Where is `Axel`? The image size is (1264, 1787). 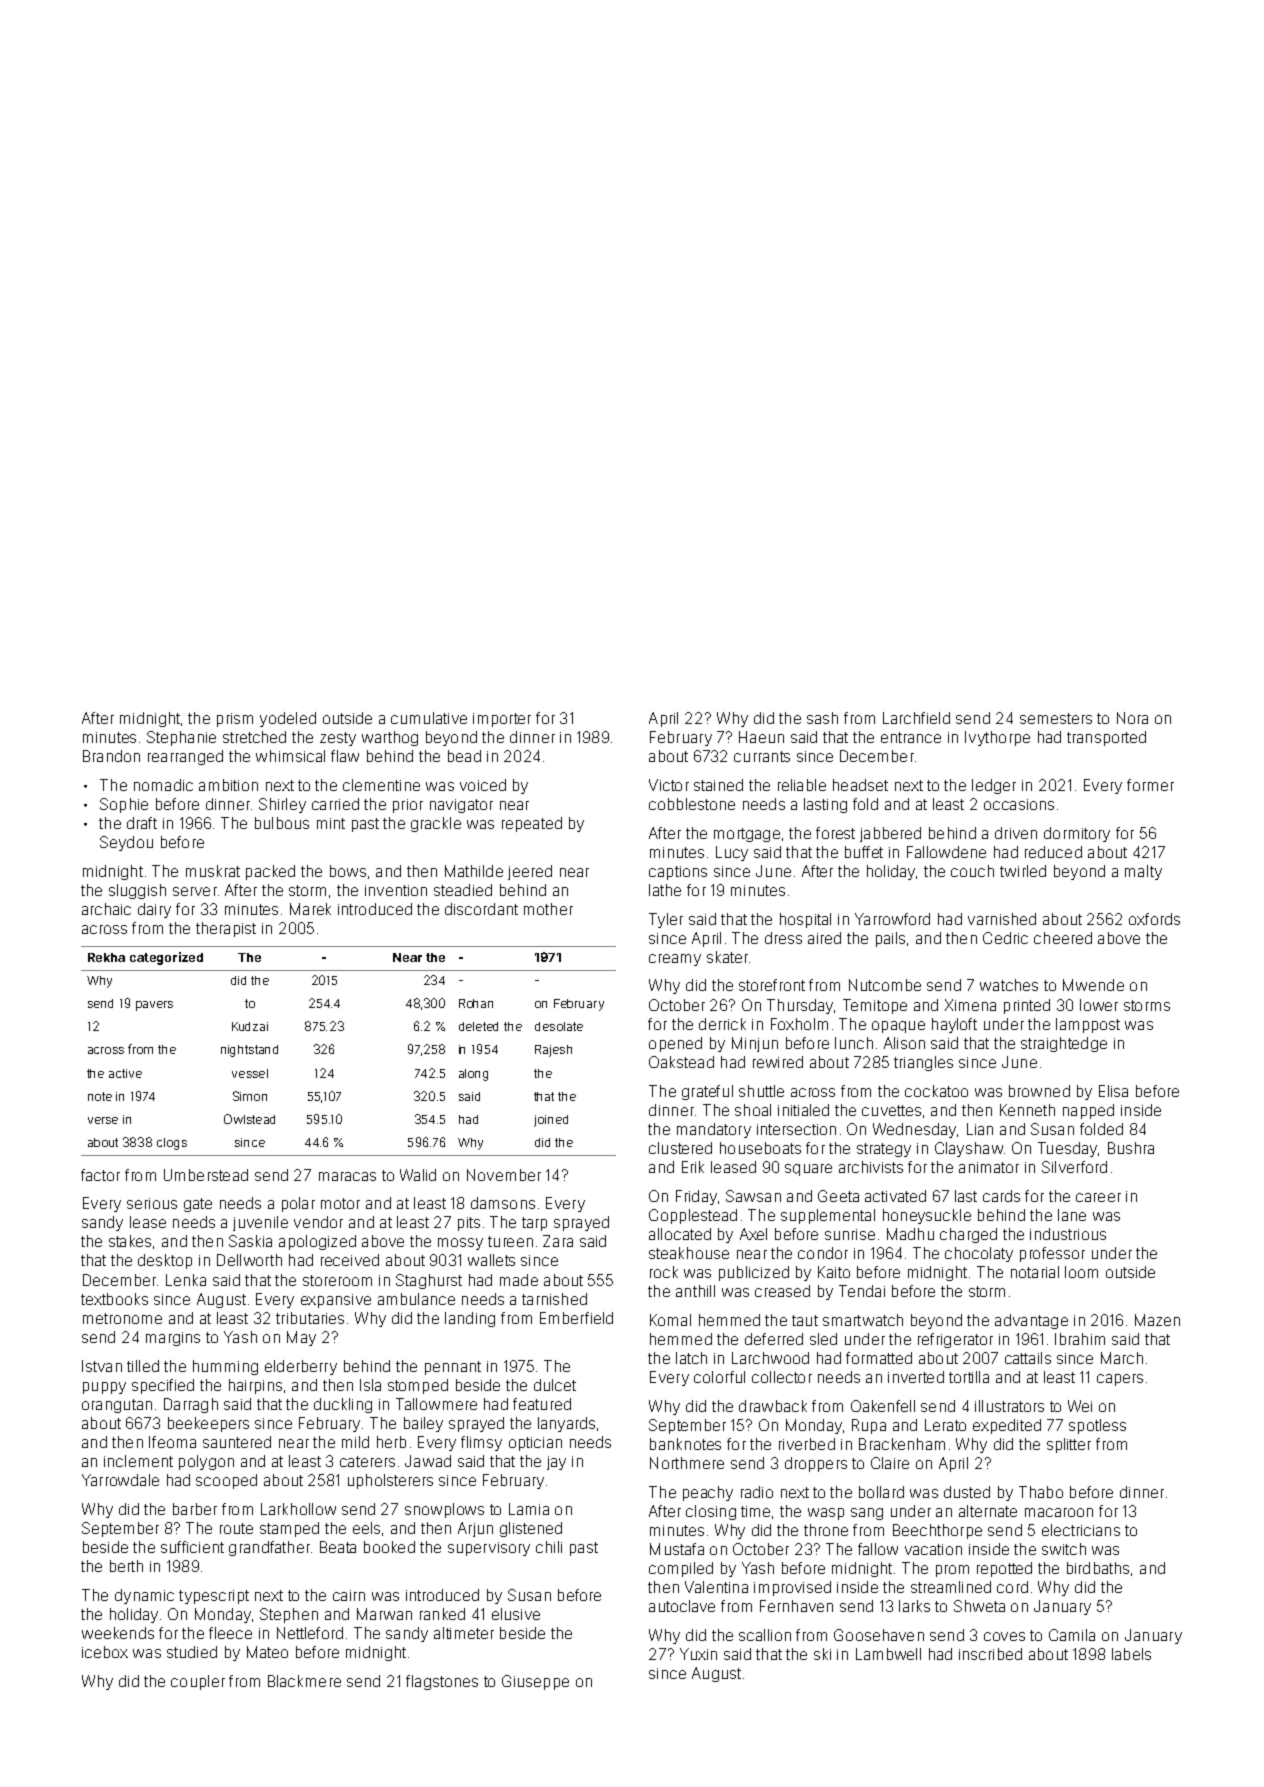
Axel is located at coordinates (753, 1234).
